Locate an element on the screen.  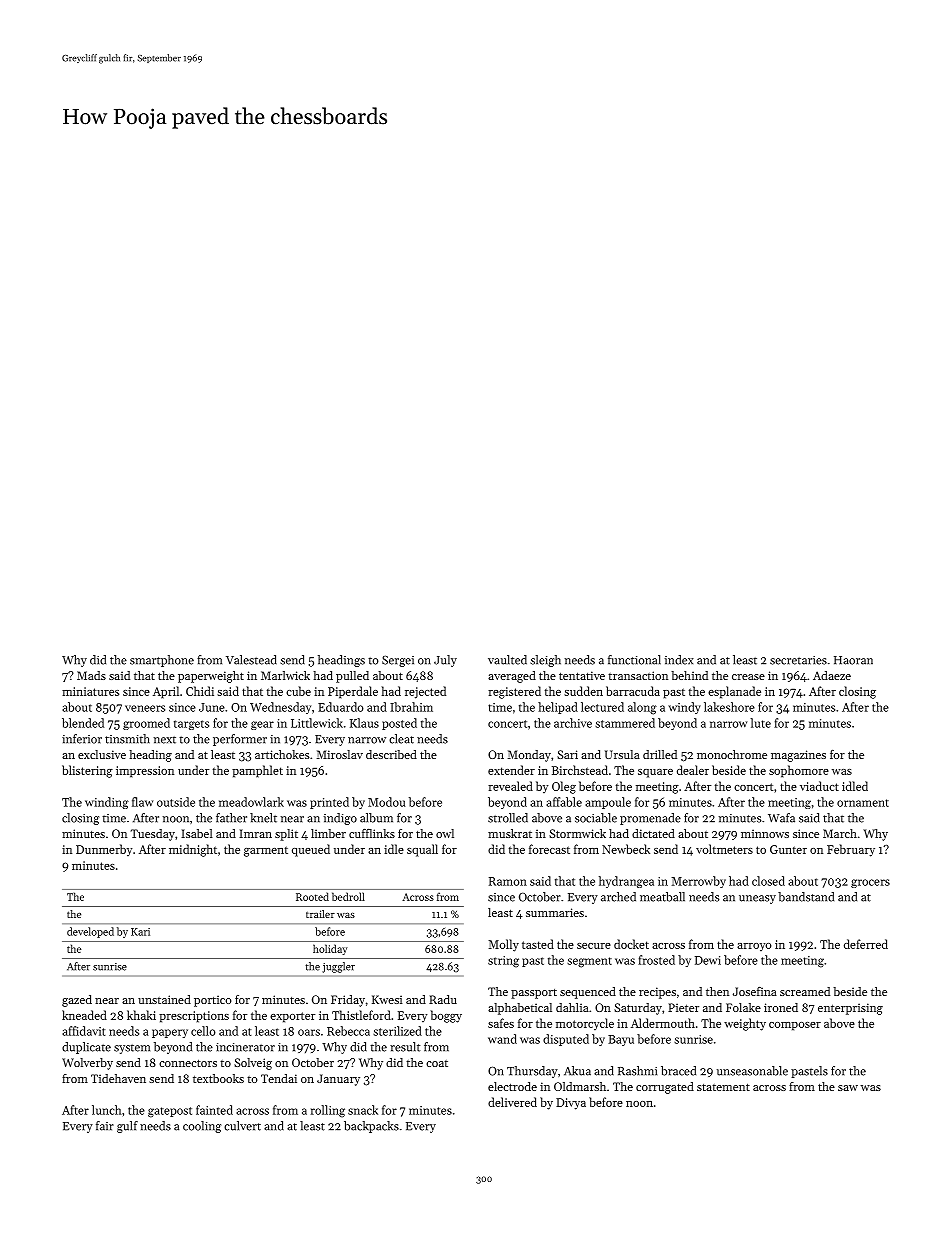
Ibrahim is located at coordinates (411, 707).
